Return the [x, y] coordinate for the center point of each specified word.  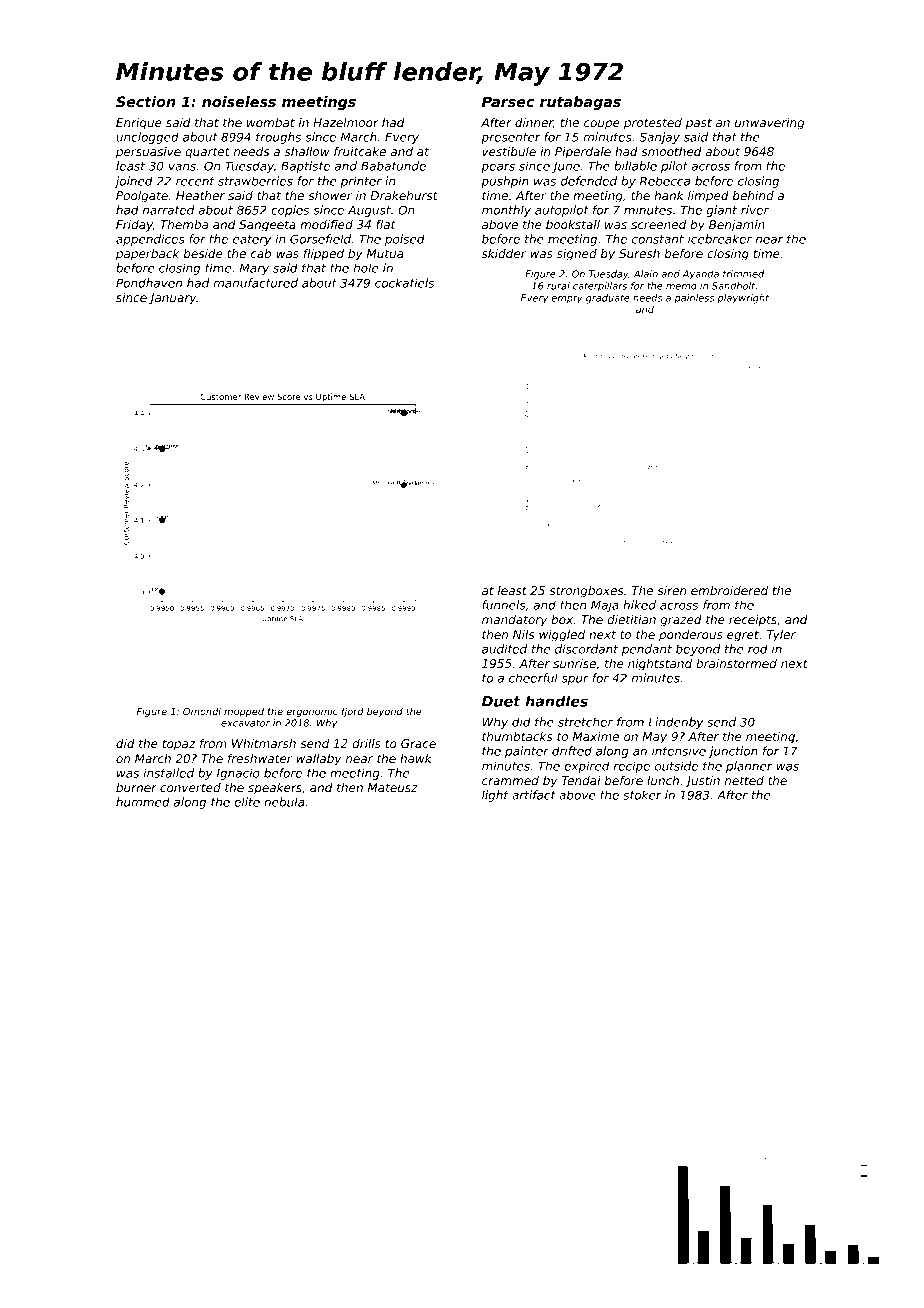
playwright [743, 299]
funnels [504, 605]
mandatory [514, 621]
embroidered [729, 590]
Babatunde [393, 166]
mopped [244, 712]
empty [567, 299]
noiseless [239, 101]
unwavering [769, 124]
